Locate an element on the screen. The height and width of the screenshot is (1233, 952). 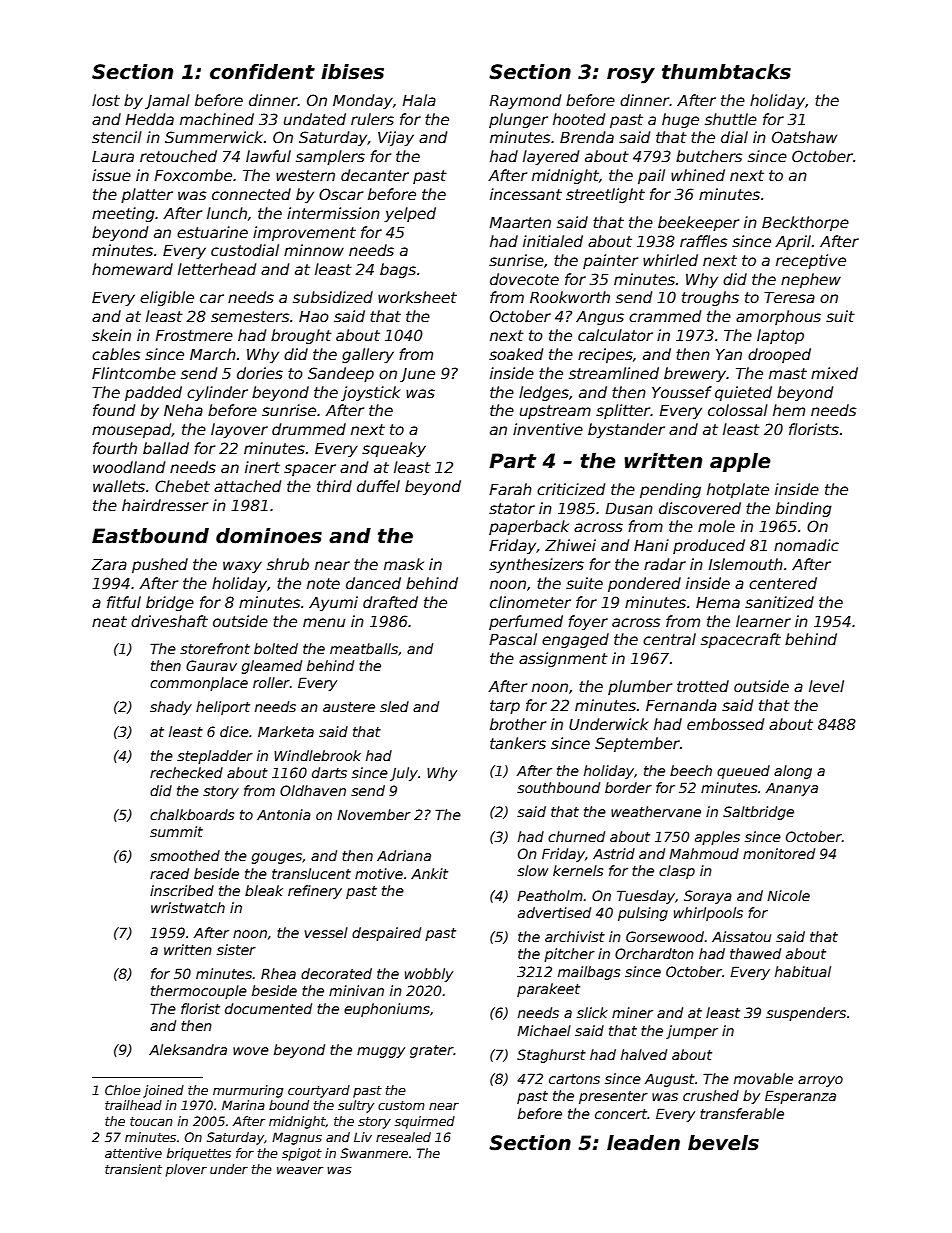
wobbly is located at coordinates (429, 975).
